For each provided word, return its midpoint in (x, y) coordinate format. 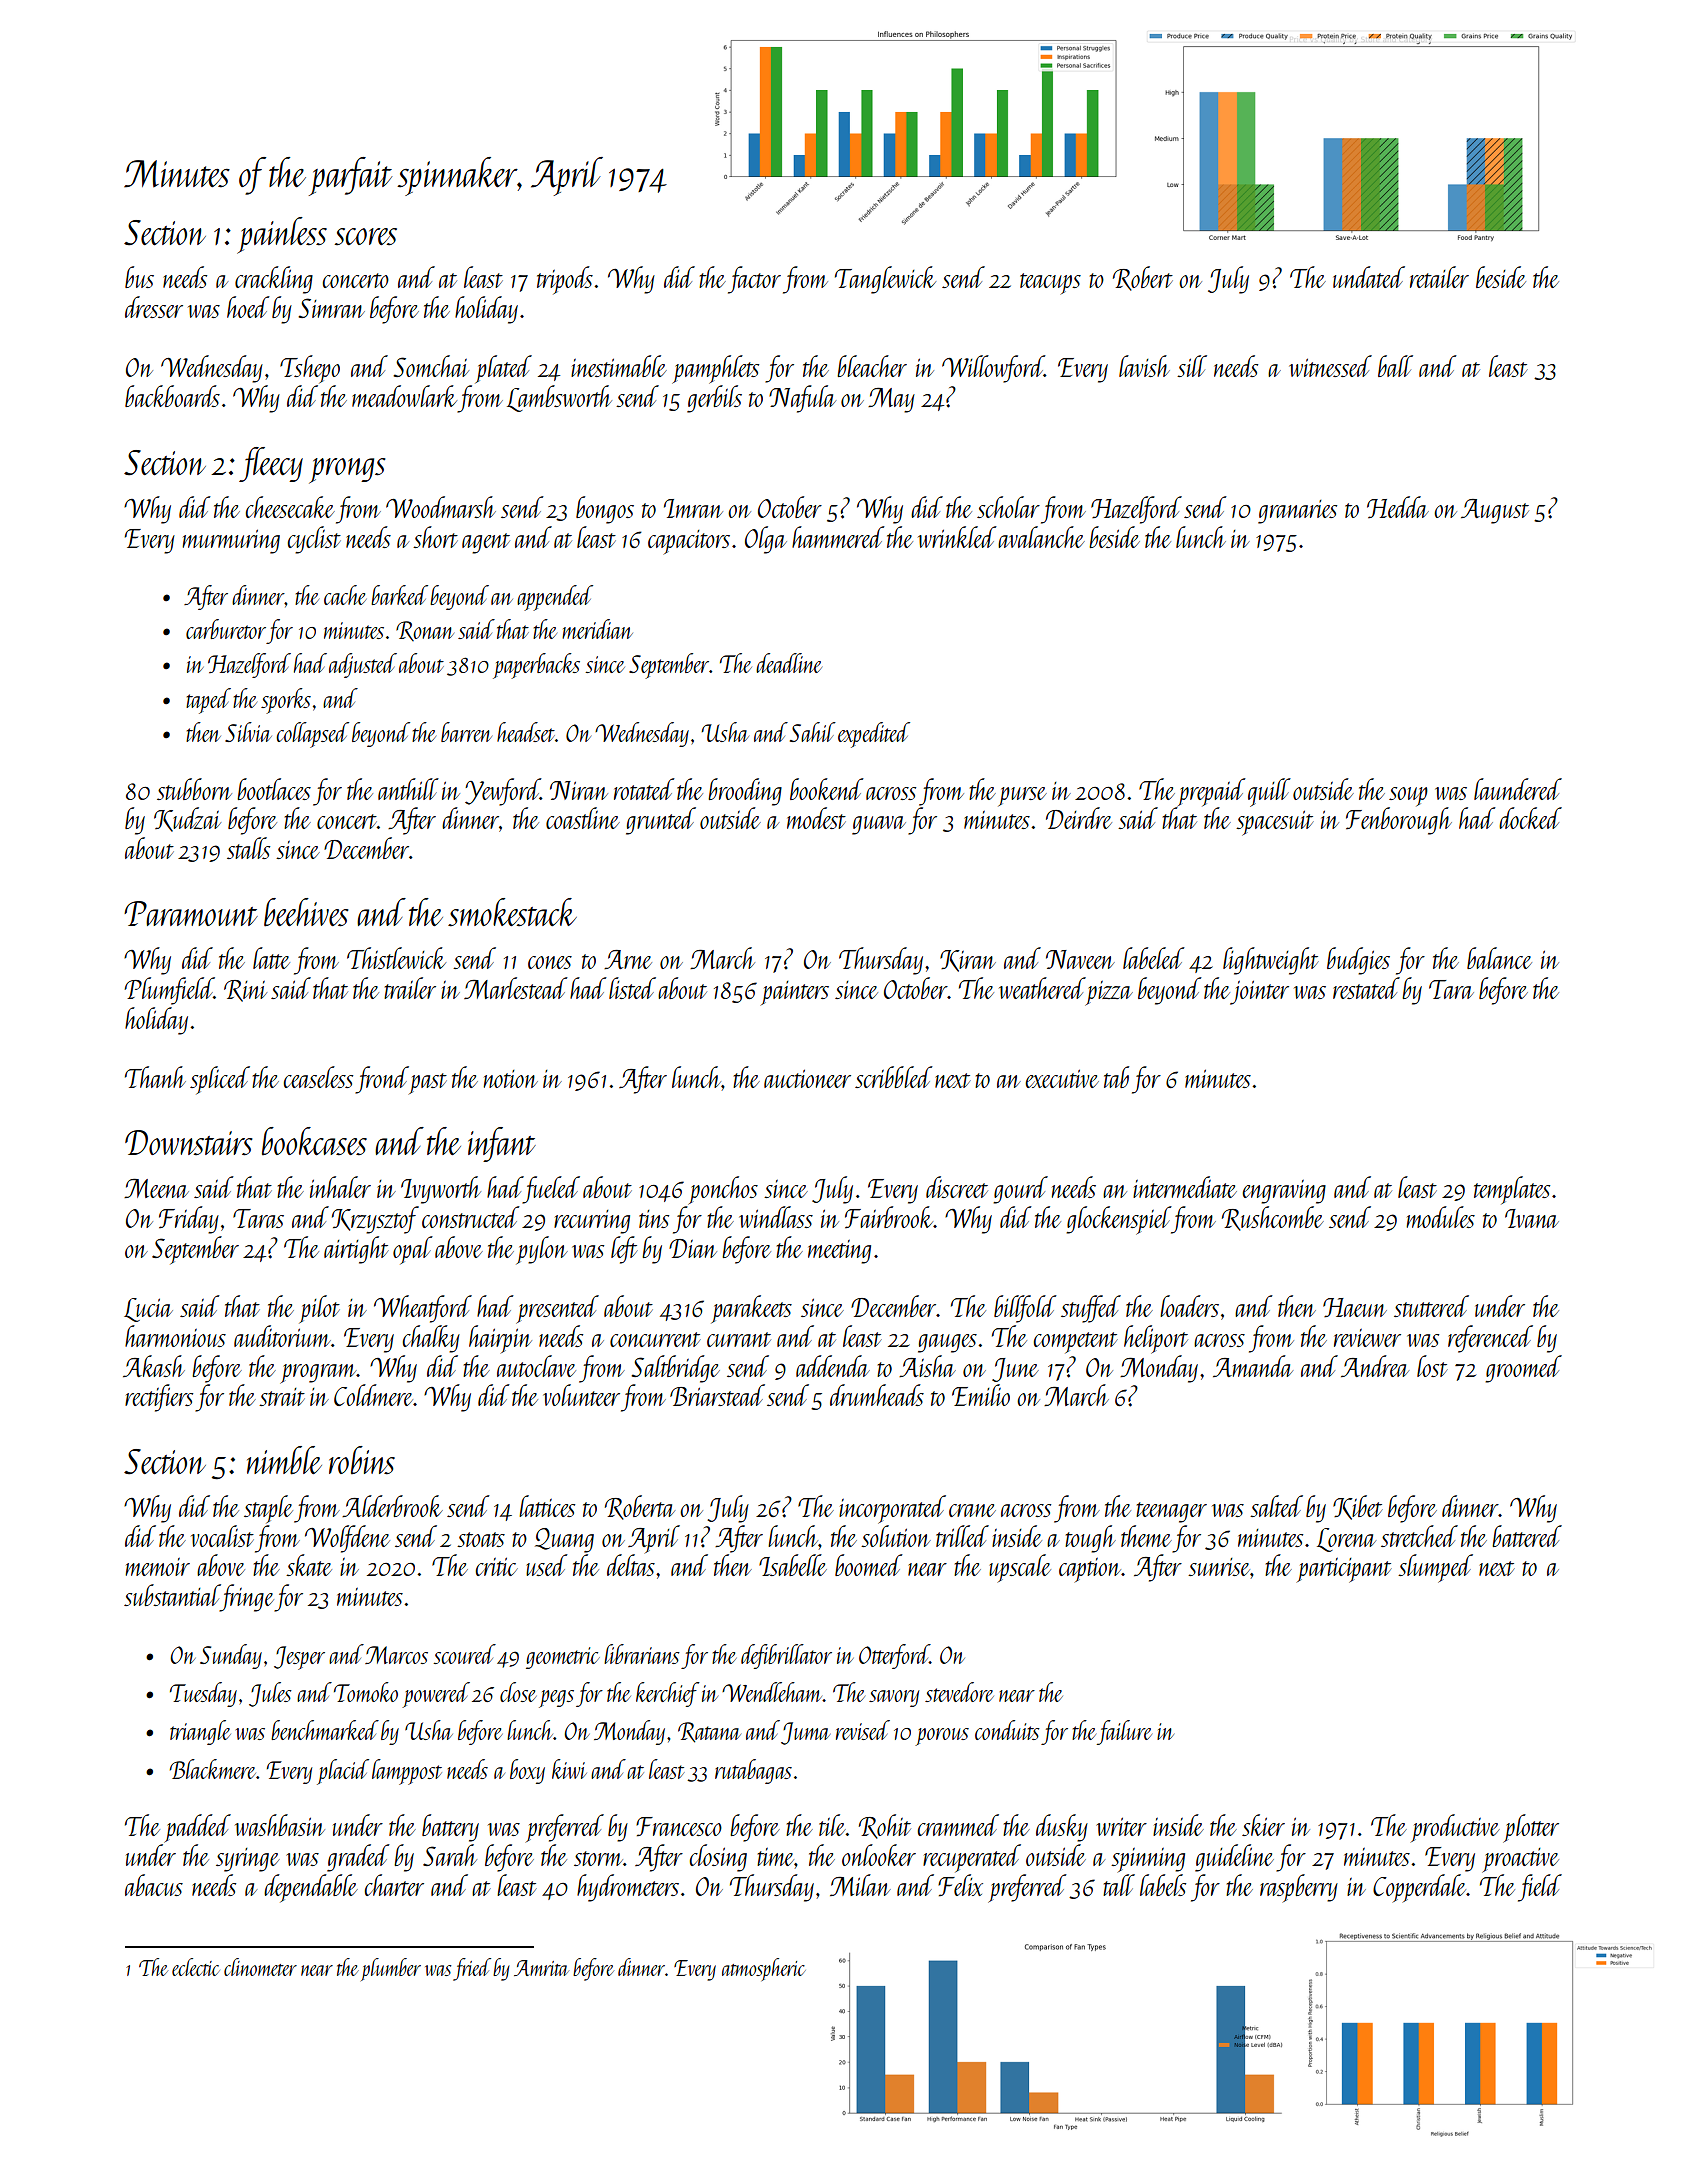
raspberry (1299, 1888)
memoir (157, 1567)
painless (282, 235)
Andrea (1375, 1366)
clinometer (260, 1967)
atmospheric (764, 1969)
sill (1192, 366)
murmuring (231, 541)
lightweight (1271, 961)
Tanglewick (885, 280)
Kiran (968, 961)
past (428, 1083)
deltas (631, 1565)
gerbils (714, 399)
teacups (1050, 284)
